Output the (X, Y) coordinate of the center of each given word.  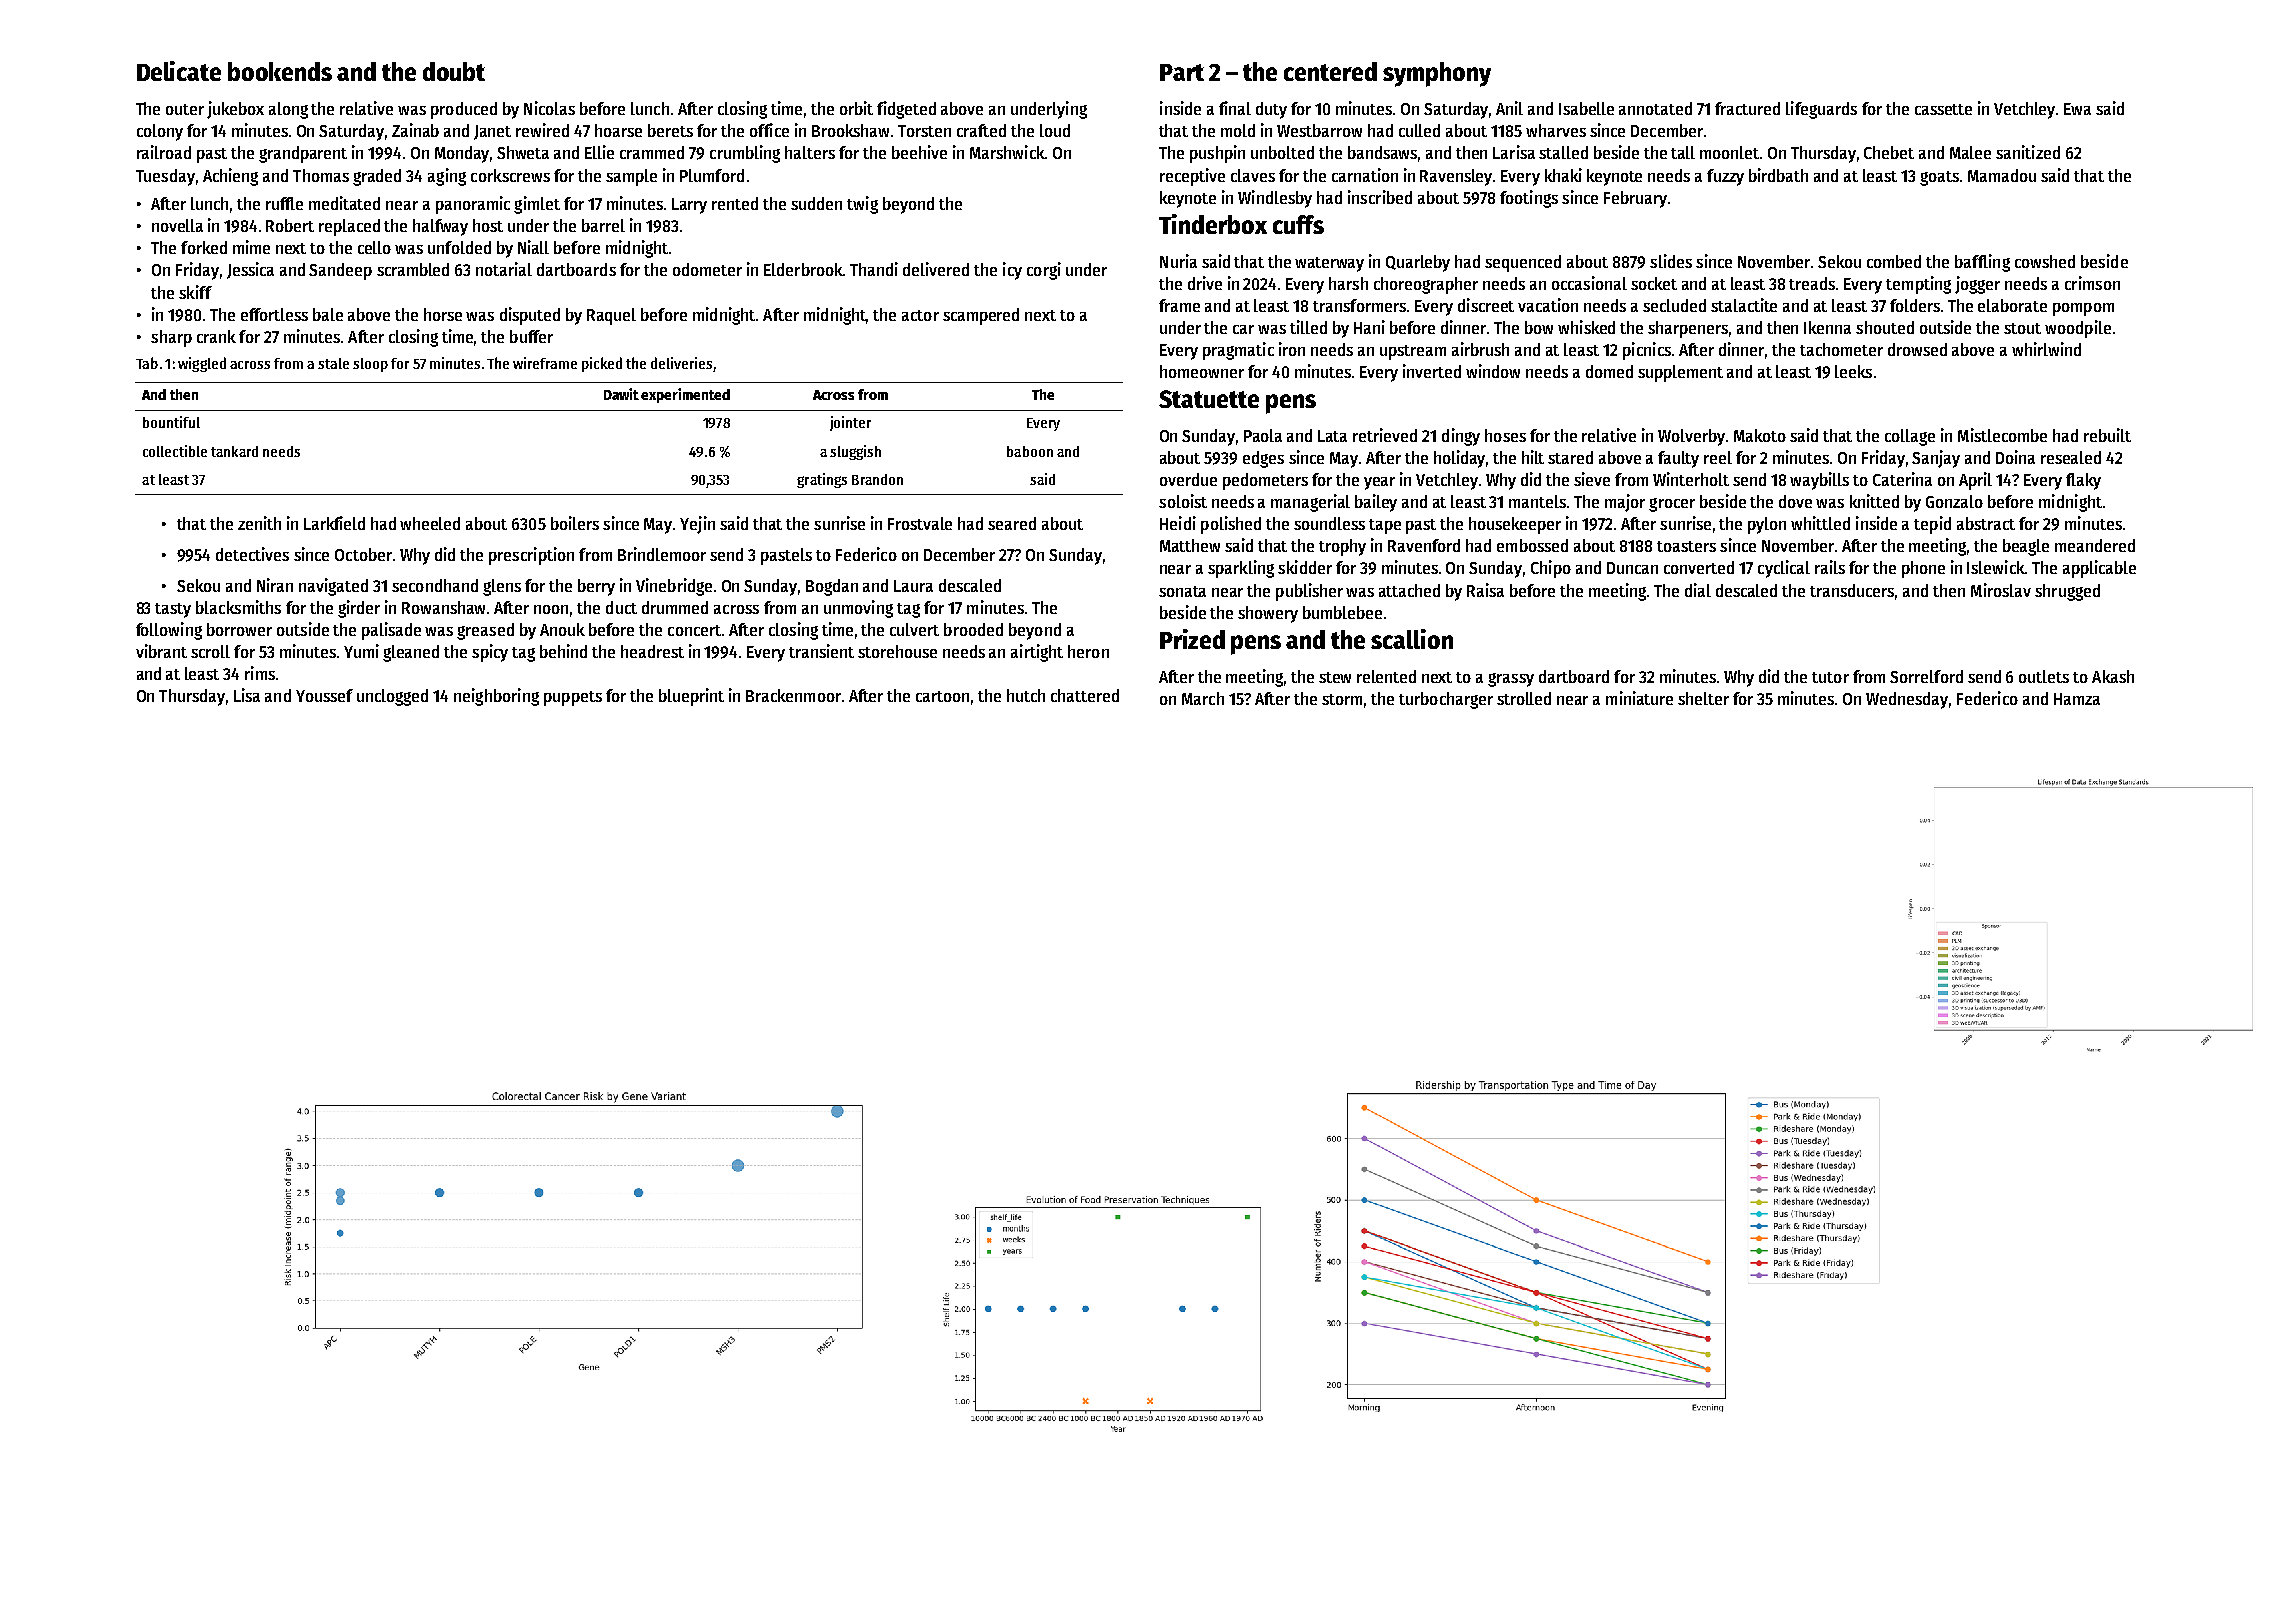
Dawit (621, 394)
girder (359, 609)
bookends (280, 71)
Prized (1192, 639)
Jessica (250, 270)
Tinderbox (1213, 224)
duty (1271, 110)
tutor (1830, 677)
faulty (1678, 459)
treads (1812, 283)
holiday (1459, 459)
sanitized (2028, 152)
